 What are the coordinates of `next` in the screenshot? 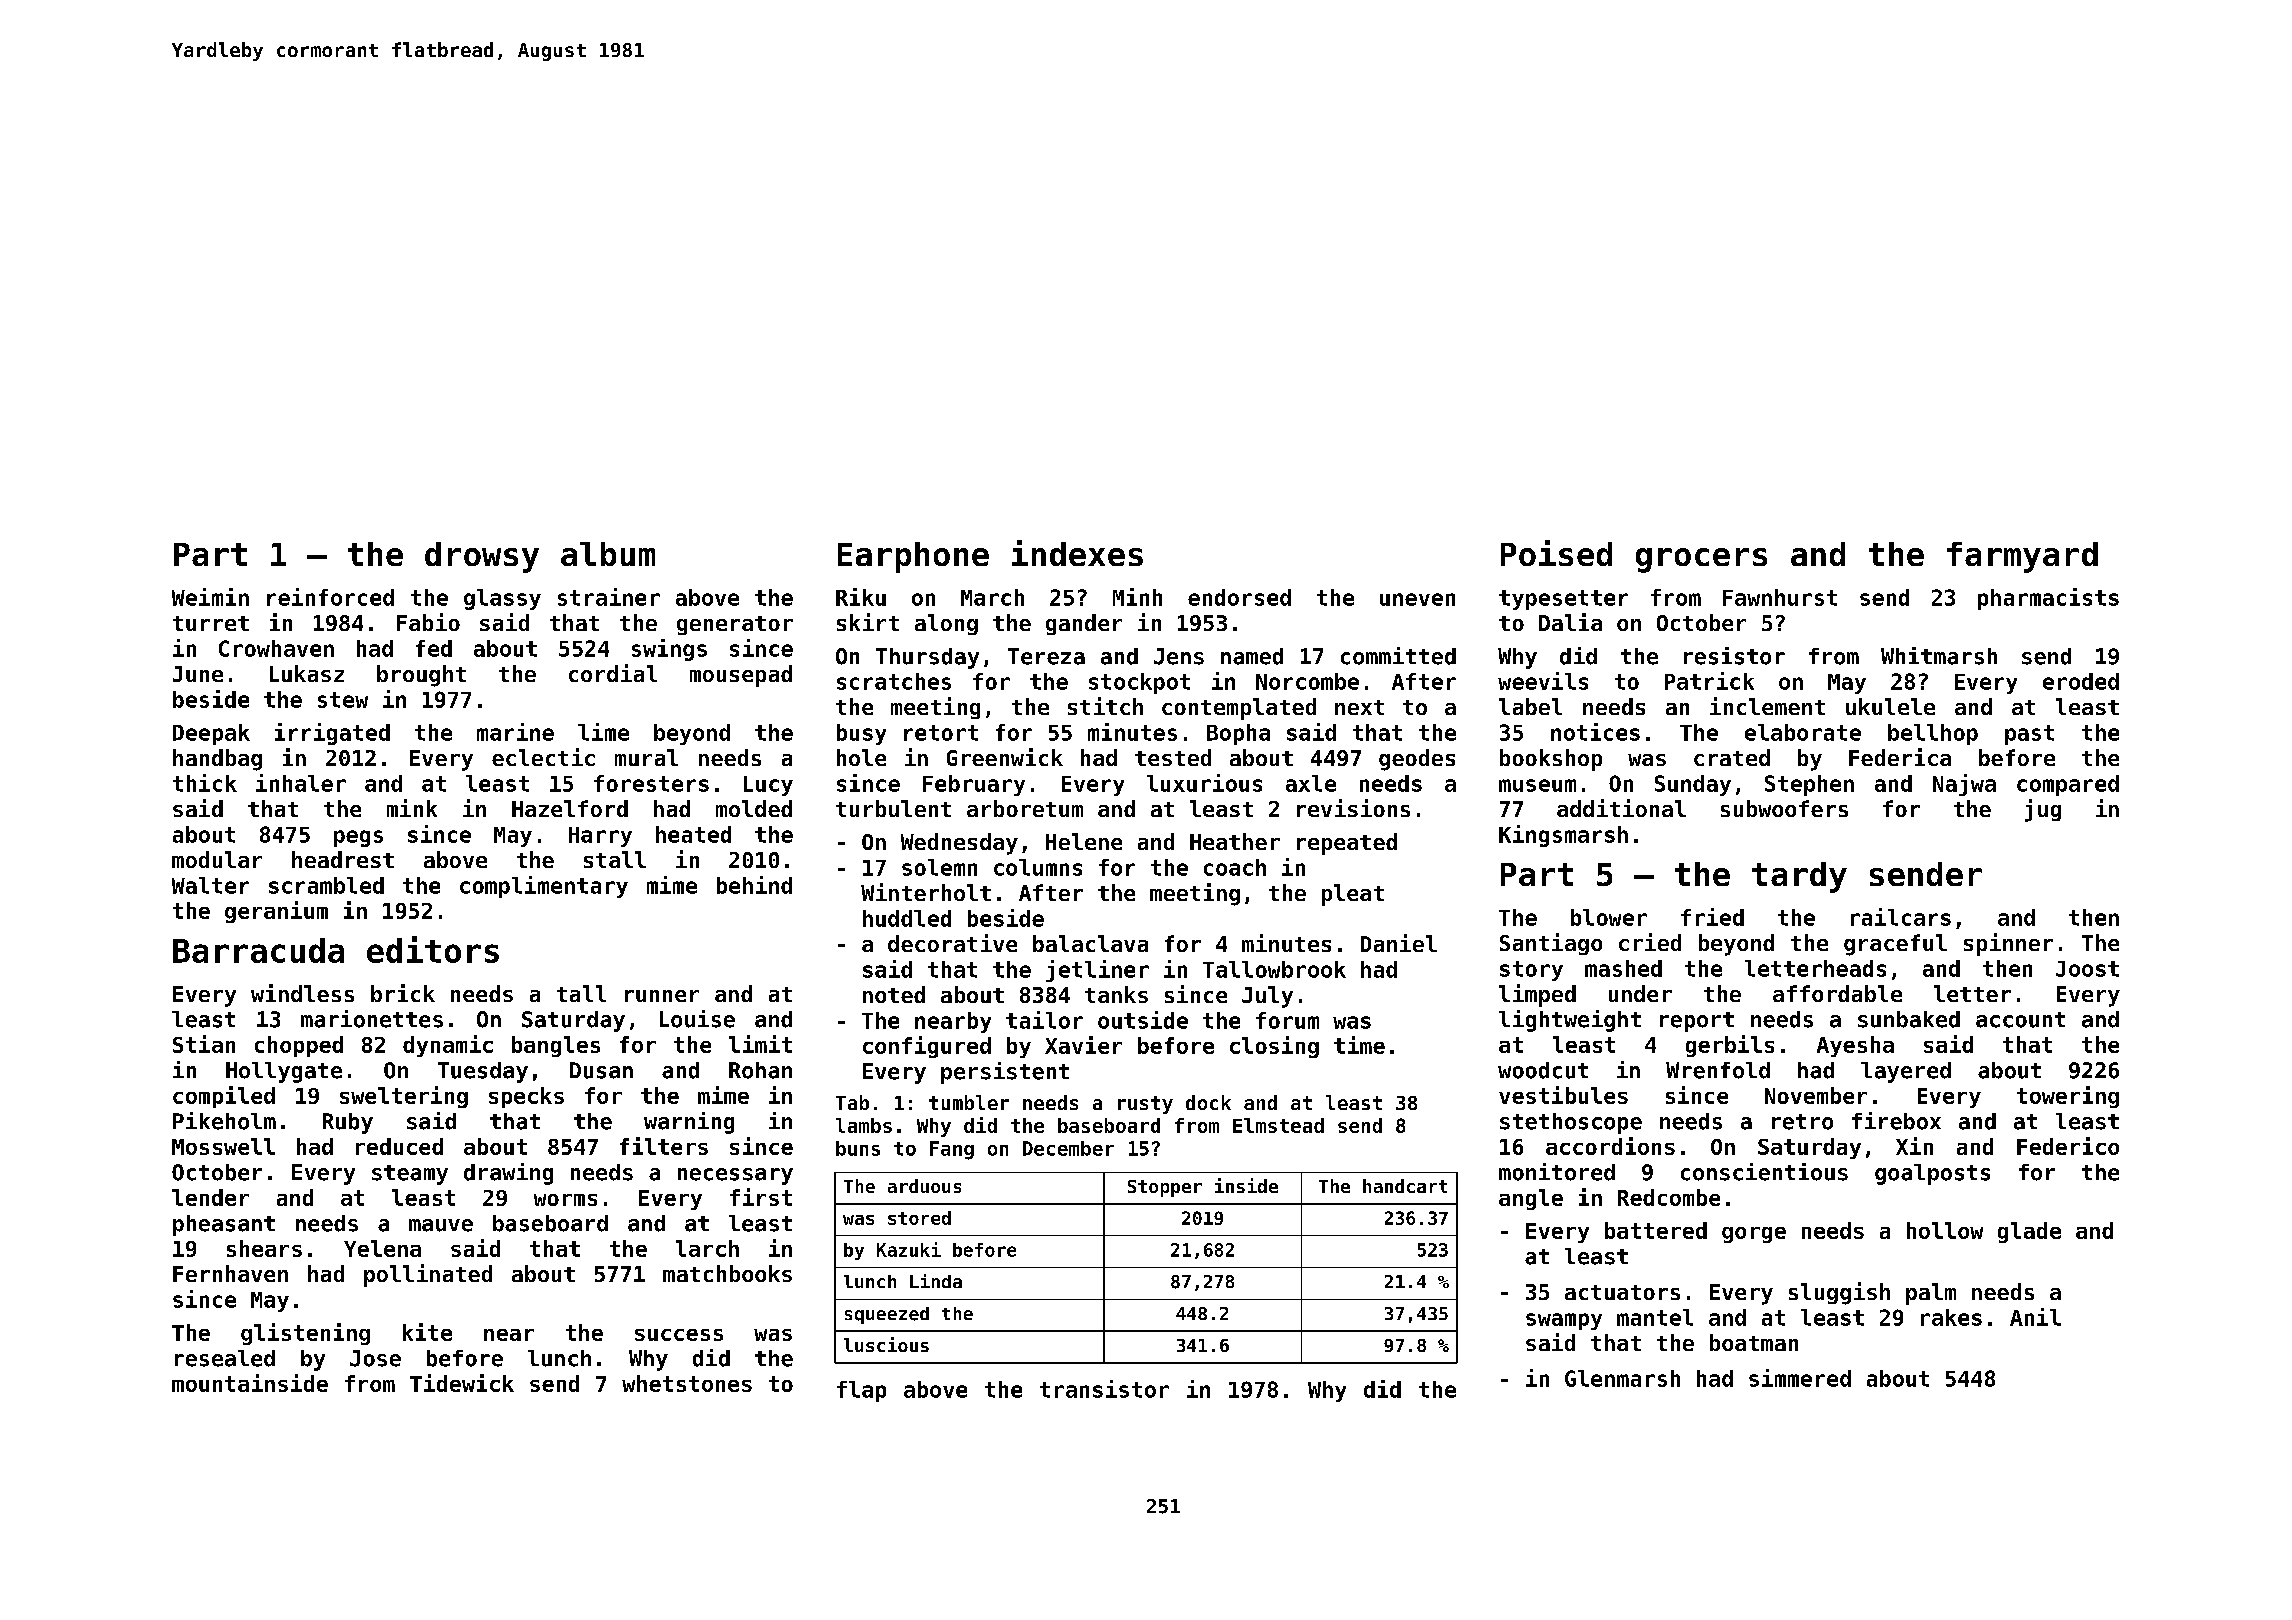 It's located at (1359, 707).
